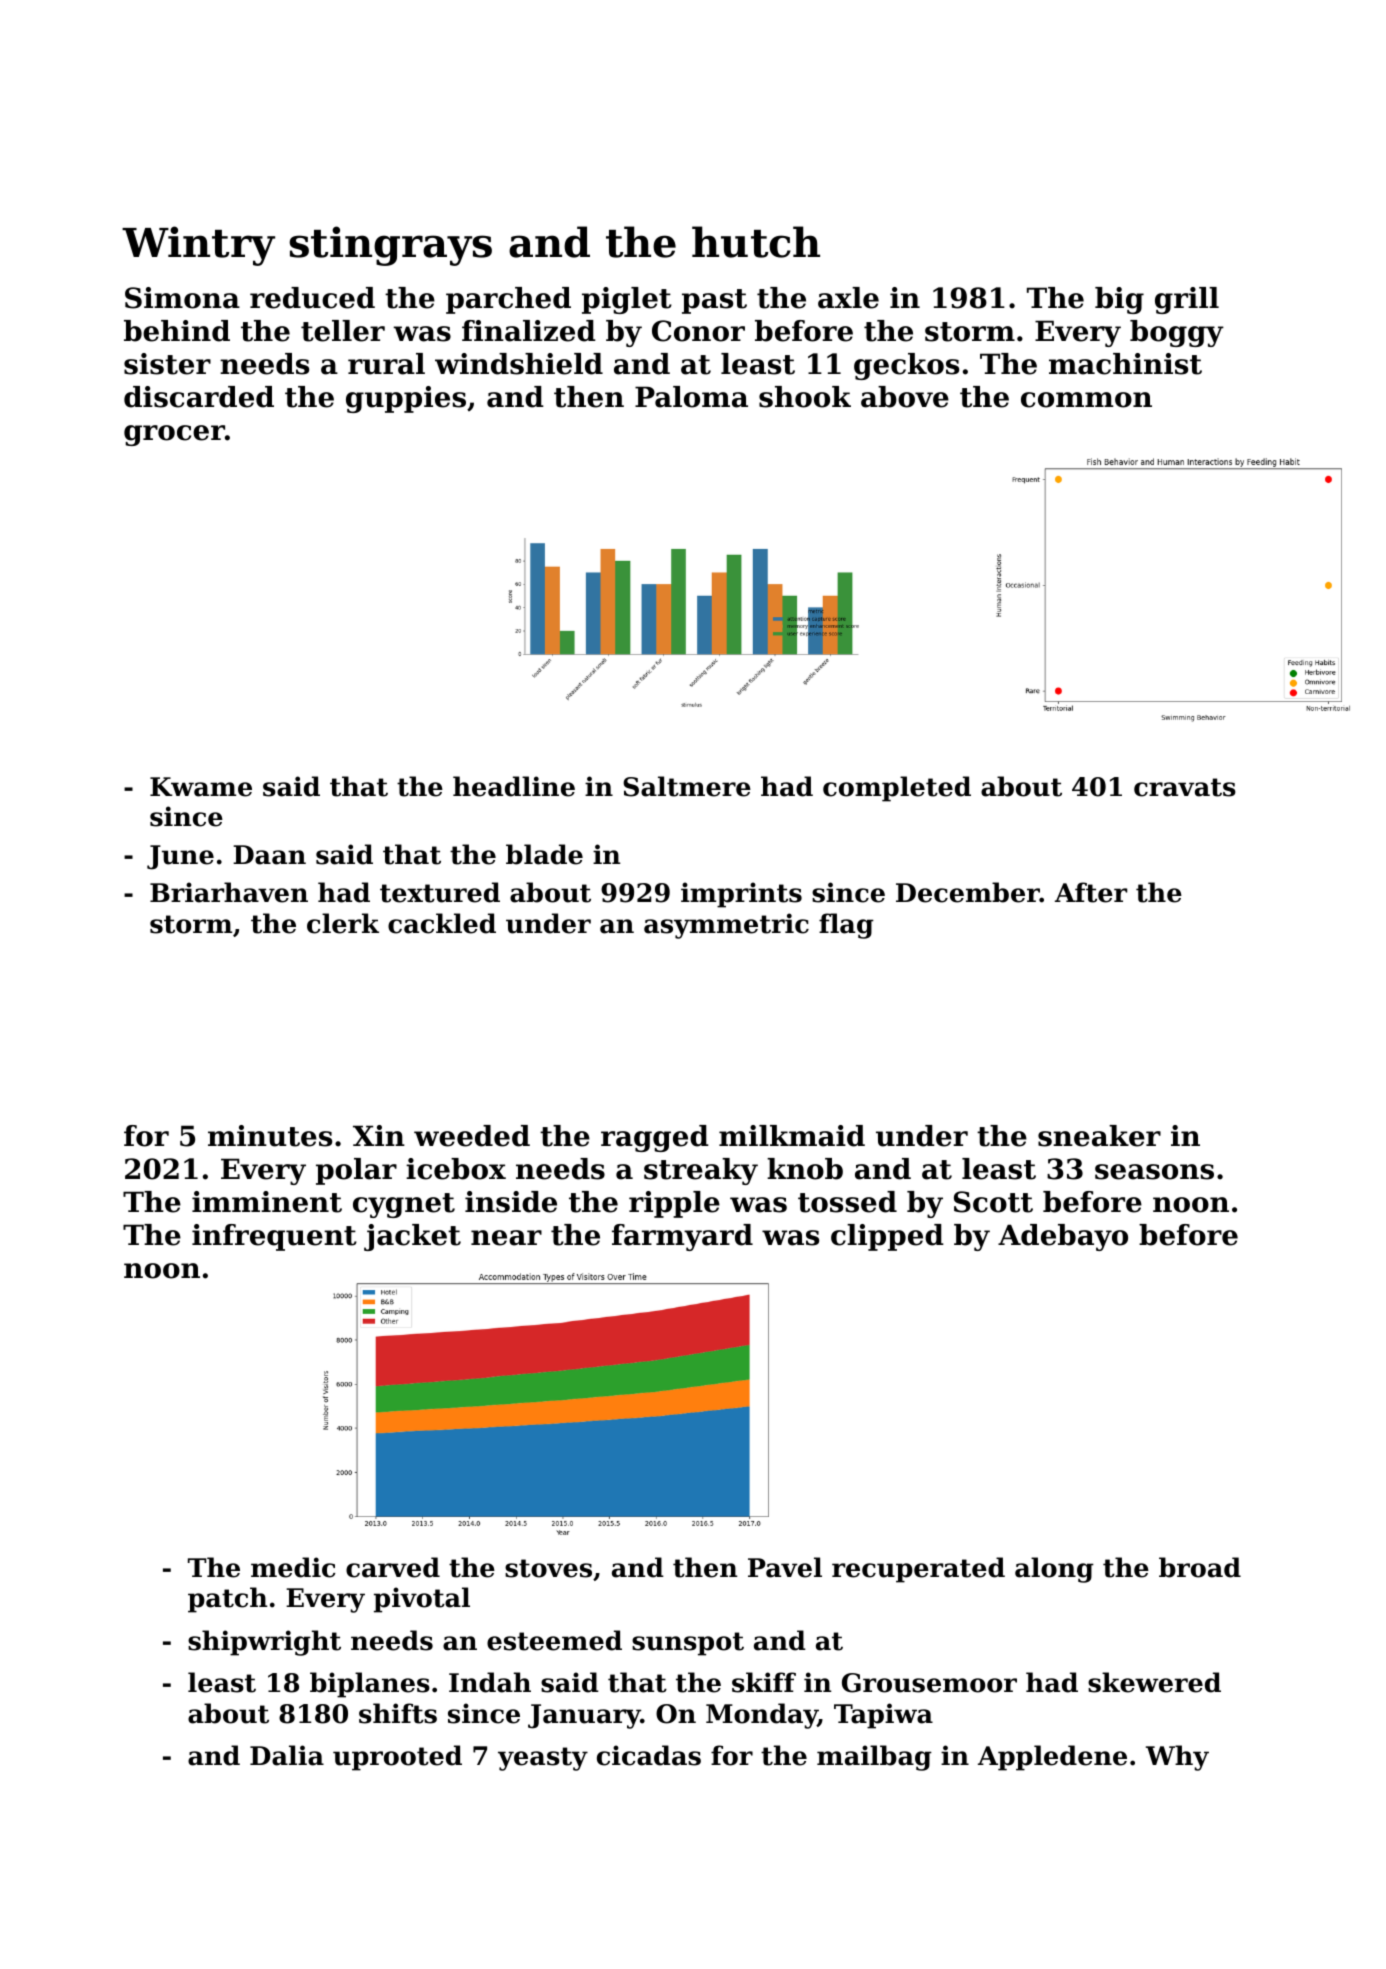 The width and height of the screenshot is (1386, 1969). I want to click on skiff, so click(764, 1682).
